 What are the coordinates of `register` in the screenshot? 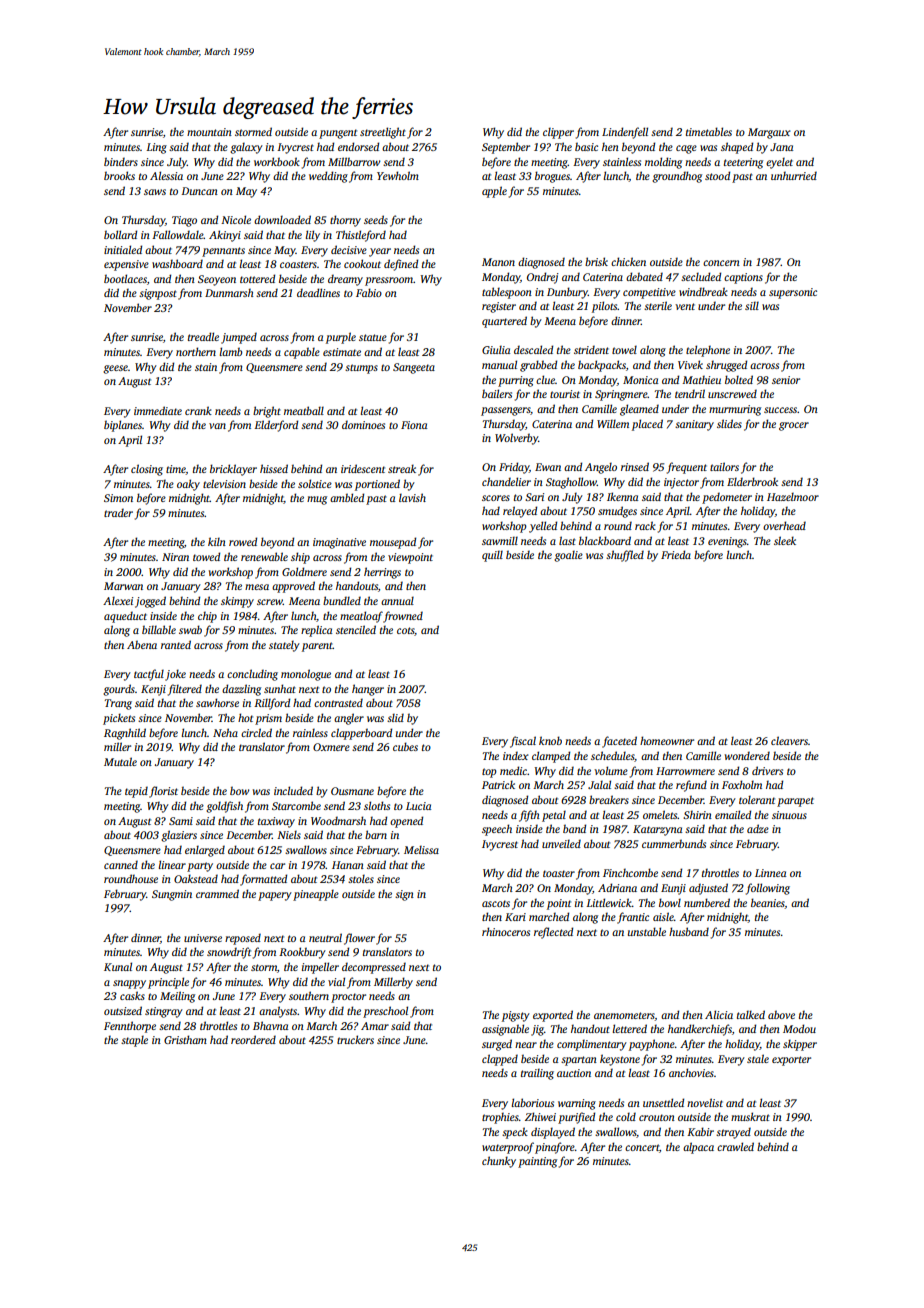 It's located at (499, 307).
